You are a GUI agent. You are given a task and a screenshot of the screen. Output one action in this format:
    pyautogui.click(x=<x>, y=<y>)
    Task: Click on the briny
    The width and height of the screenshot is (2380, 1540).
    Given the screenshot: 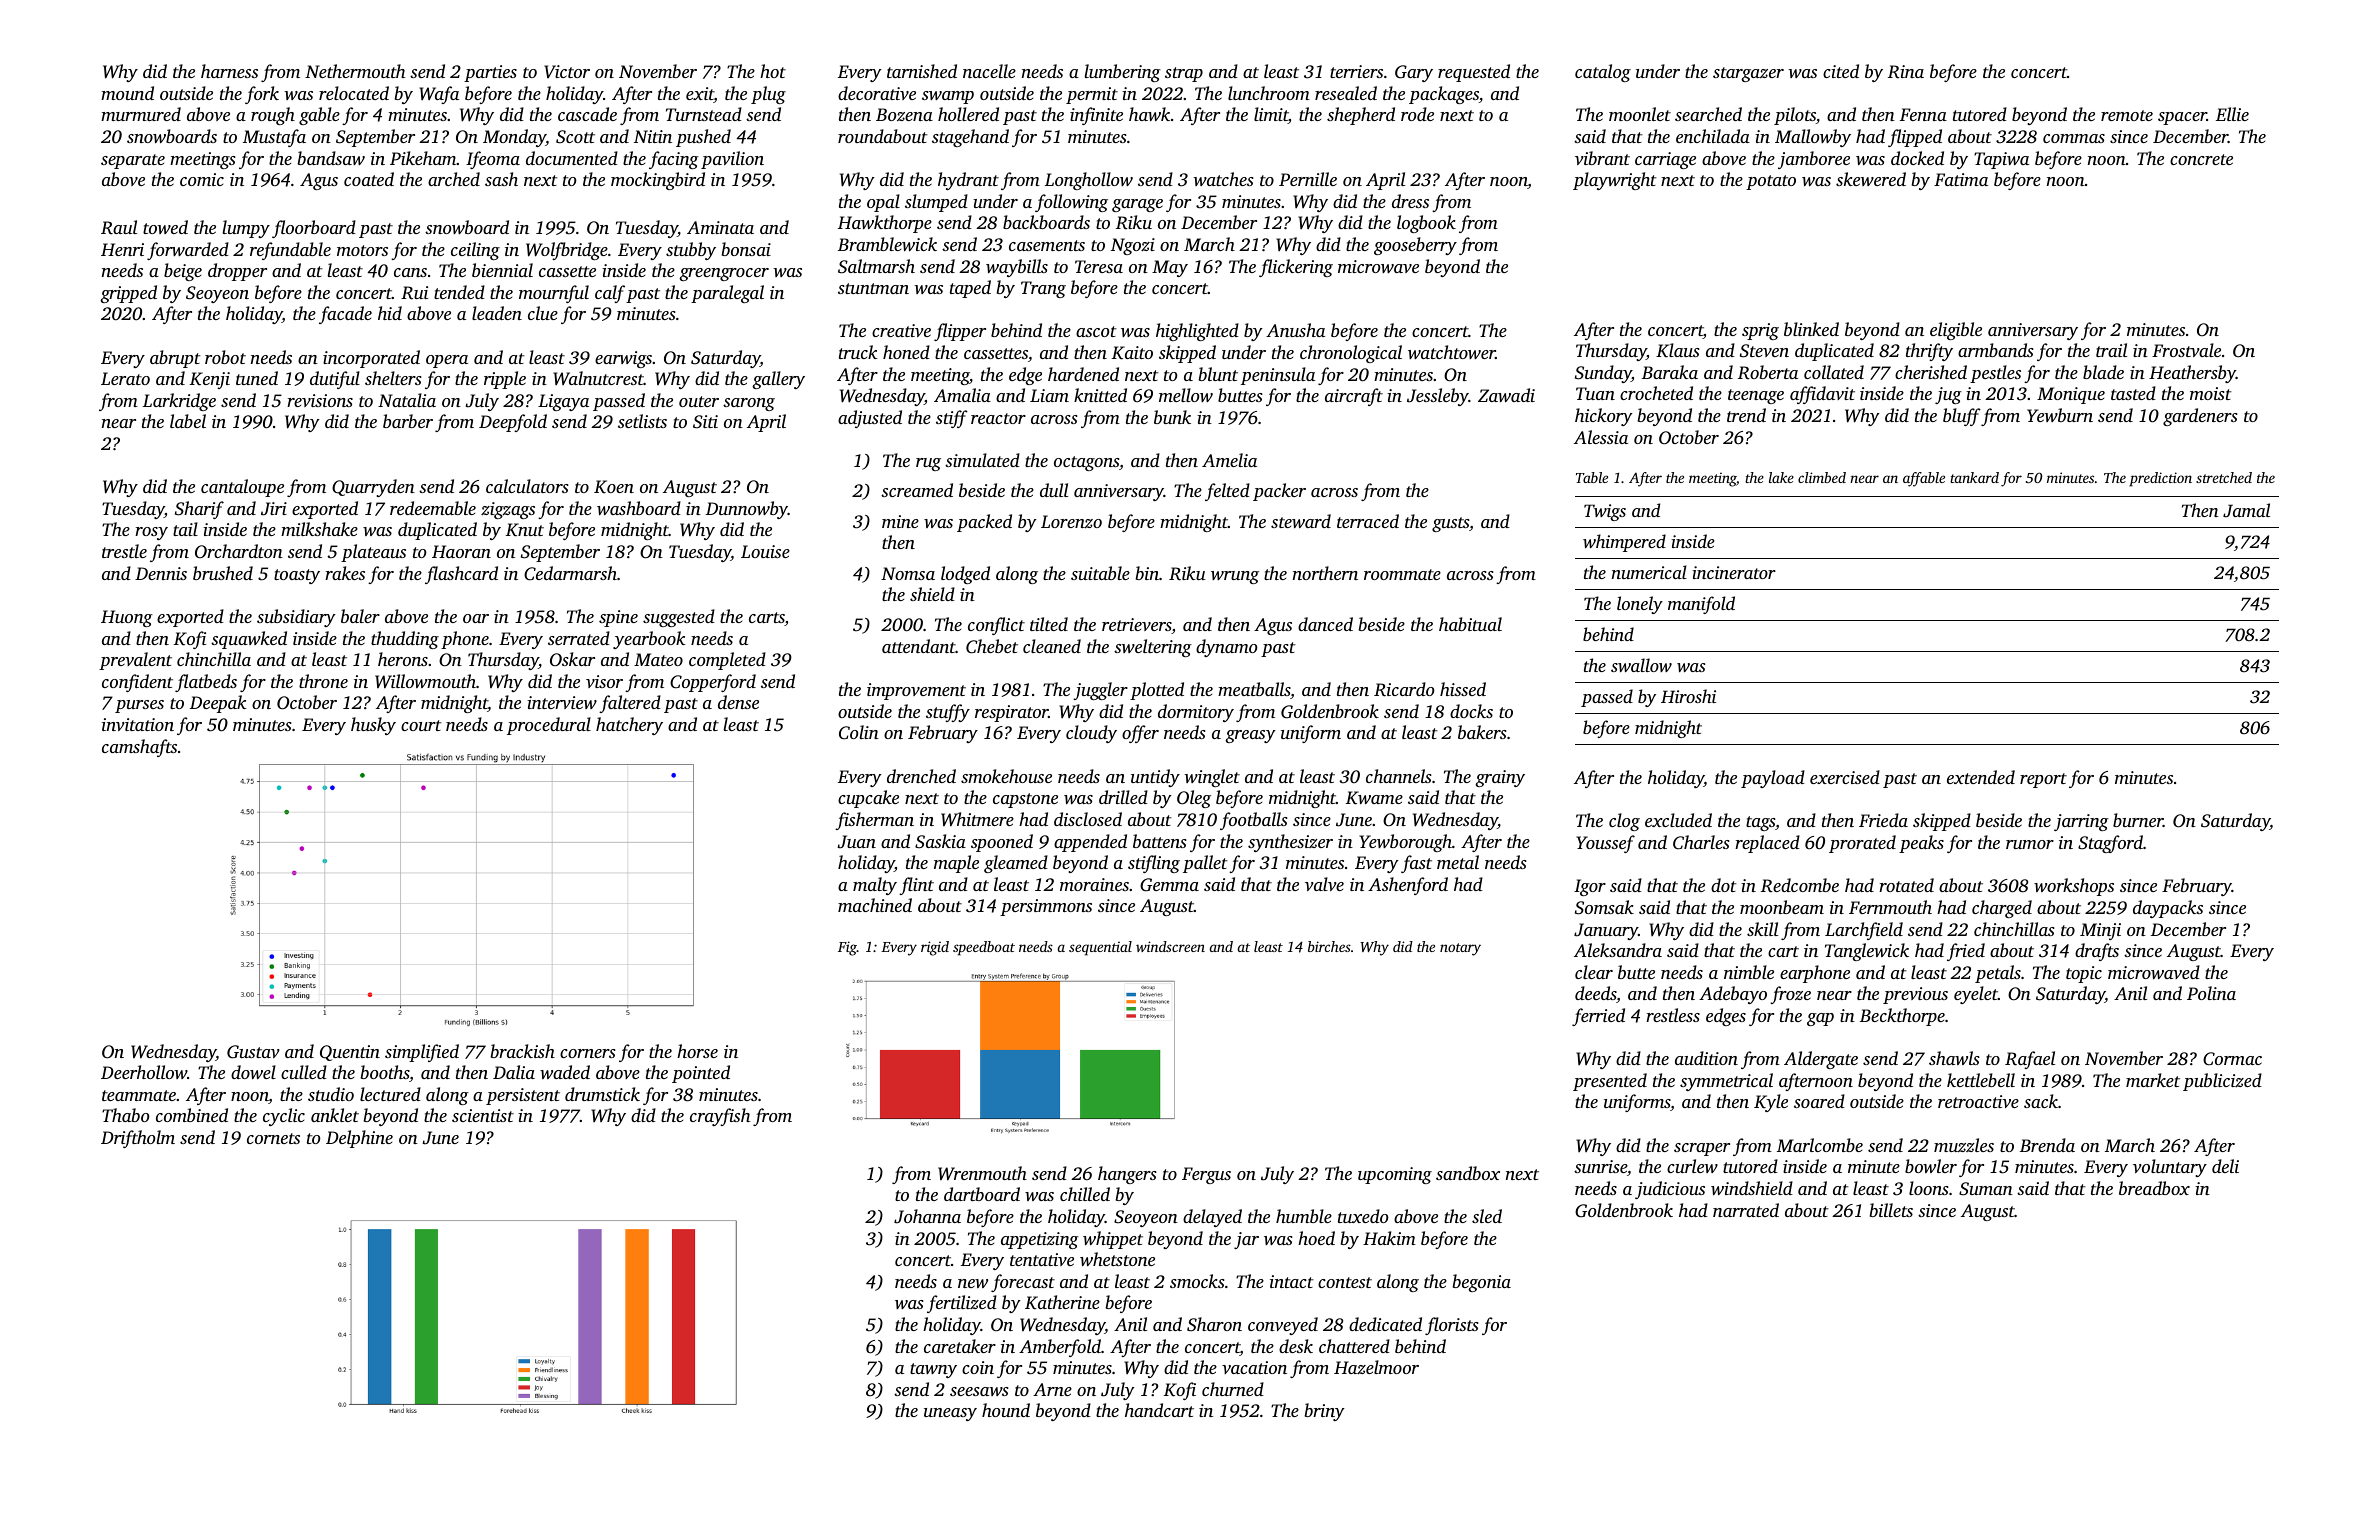 What is the action you would take?
    pyautogui.click(x=1325, y=1412)
